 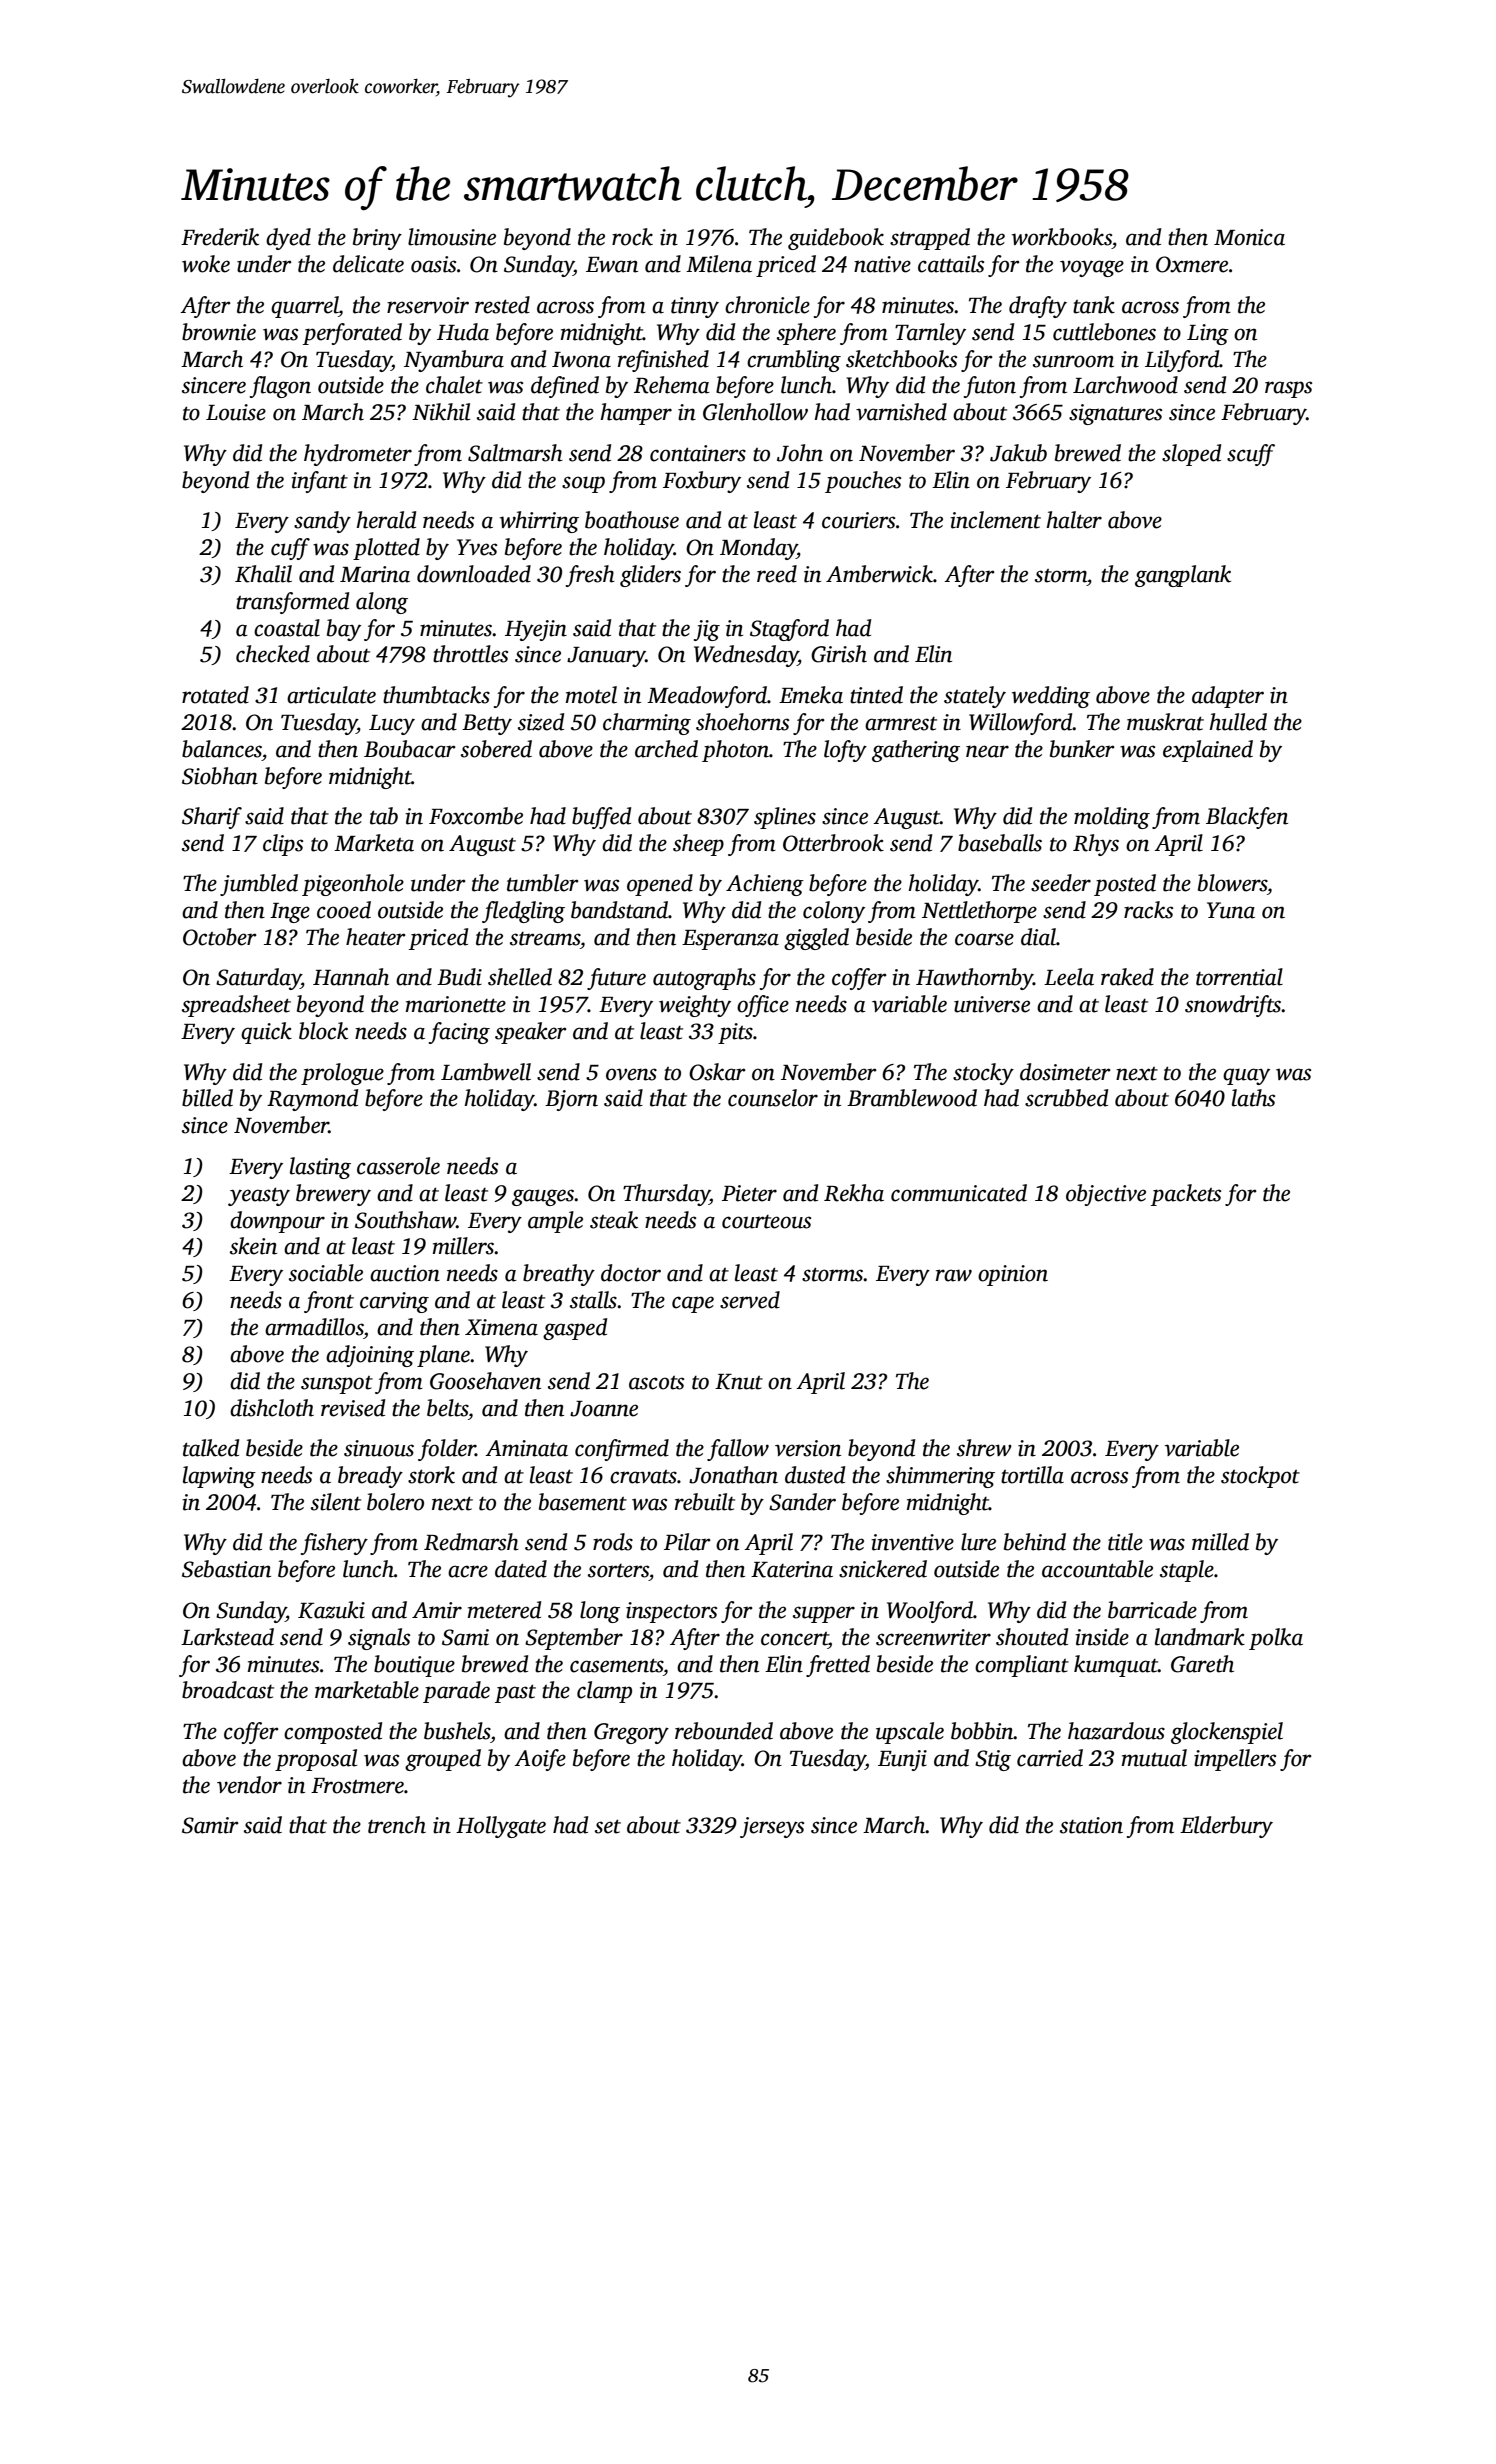 I want to click on rock, so click(x=632, y=237).
